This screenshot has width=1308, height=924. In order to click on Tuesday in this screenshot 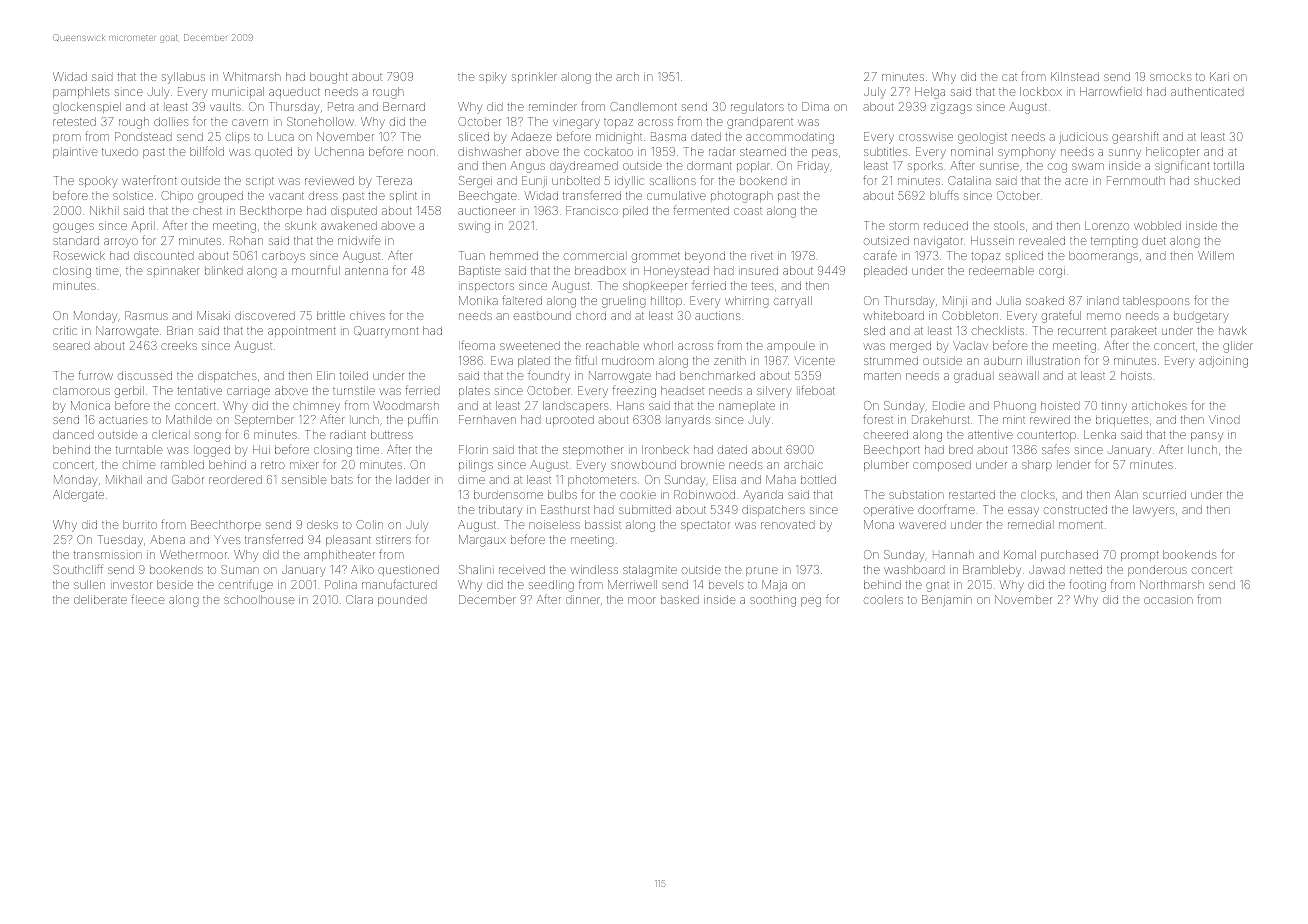, I will do `click(120, 541)`.
